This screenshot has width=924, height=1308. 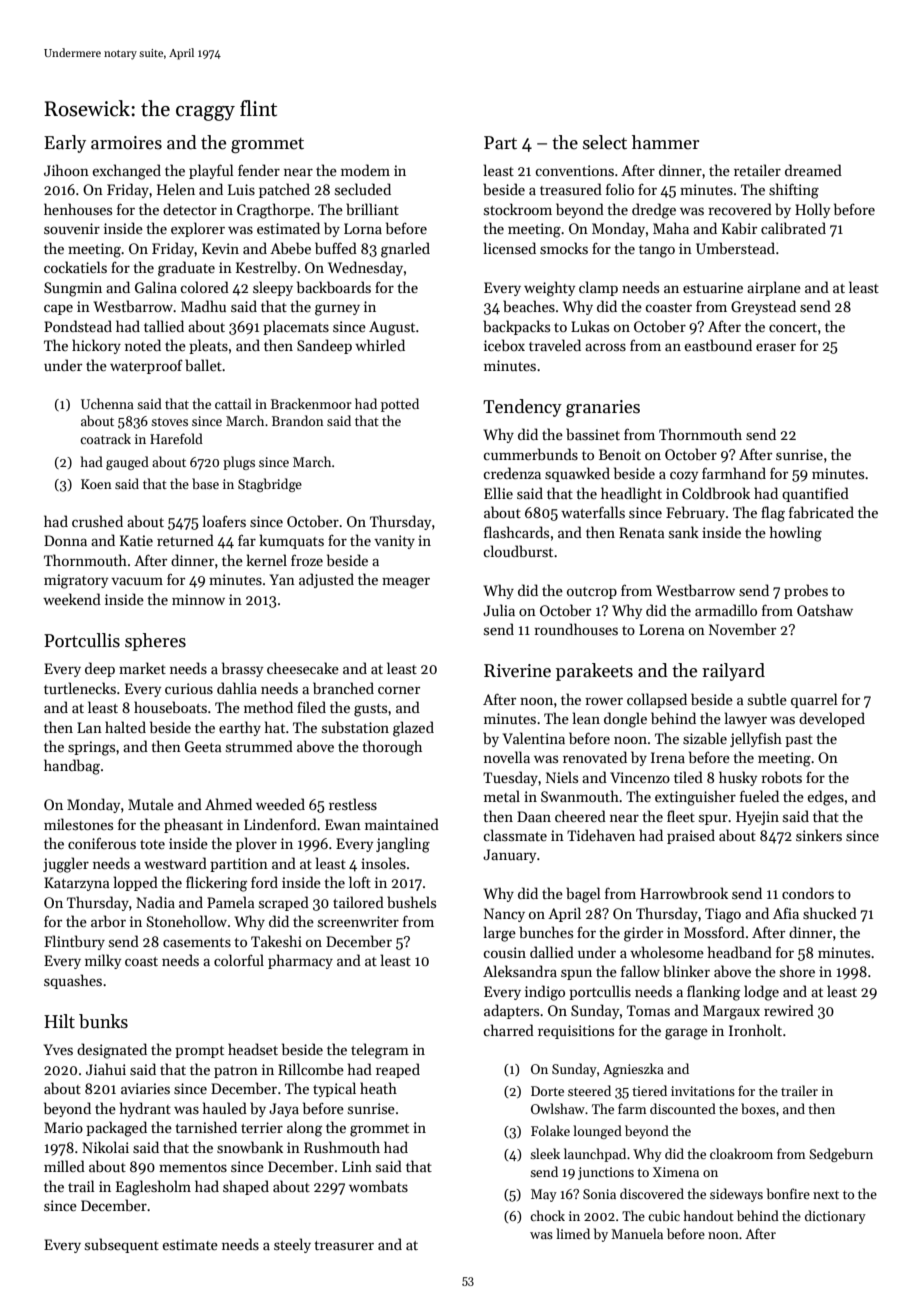 I want to click on waterfalls, so click(x=593, y=512).
